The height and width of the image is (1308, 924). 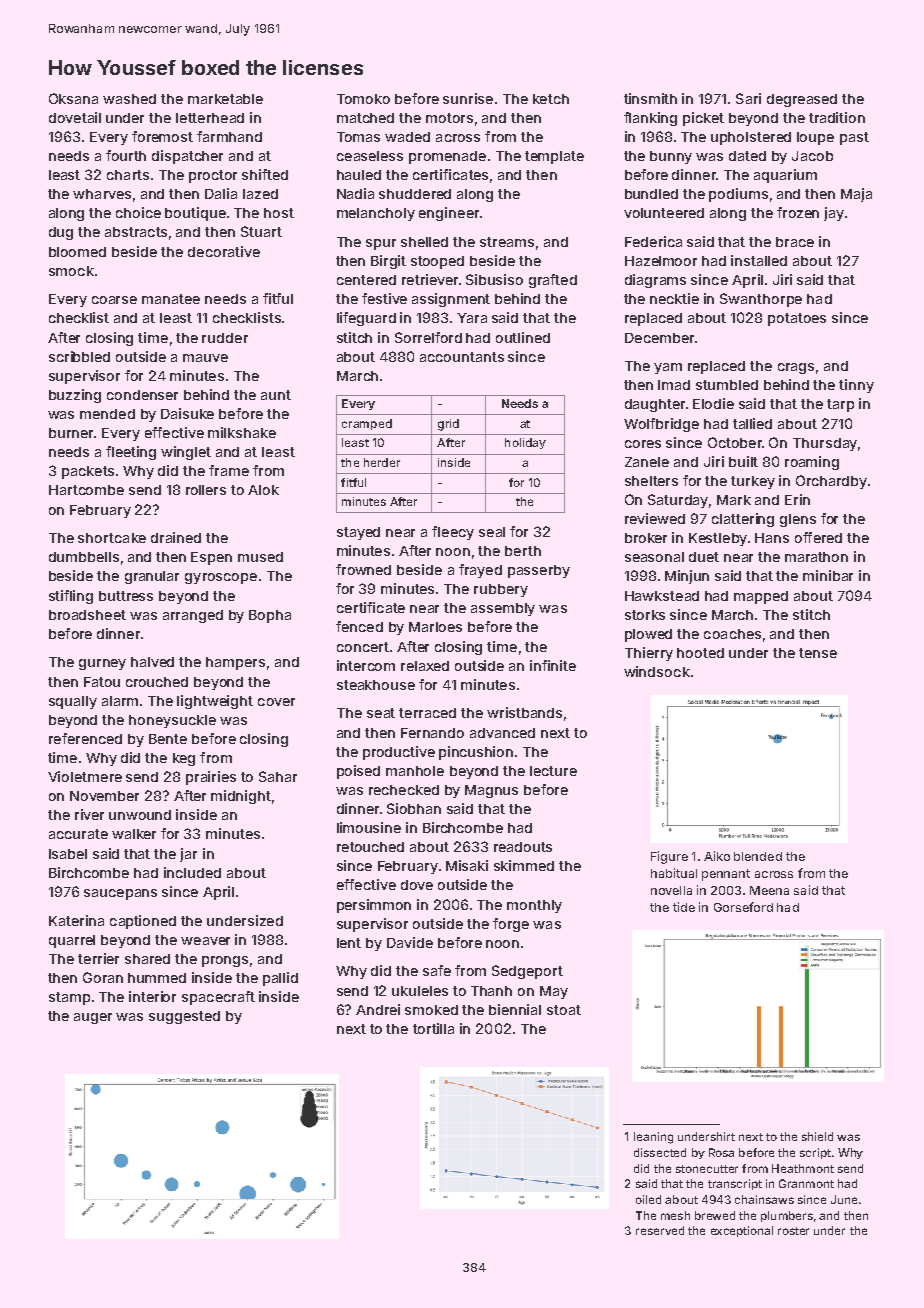 What do you see at coordinates (554, 157) in the image?
I see `template` at bounding box center [554, 157].
